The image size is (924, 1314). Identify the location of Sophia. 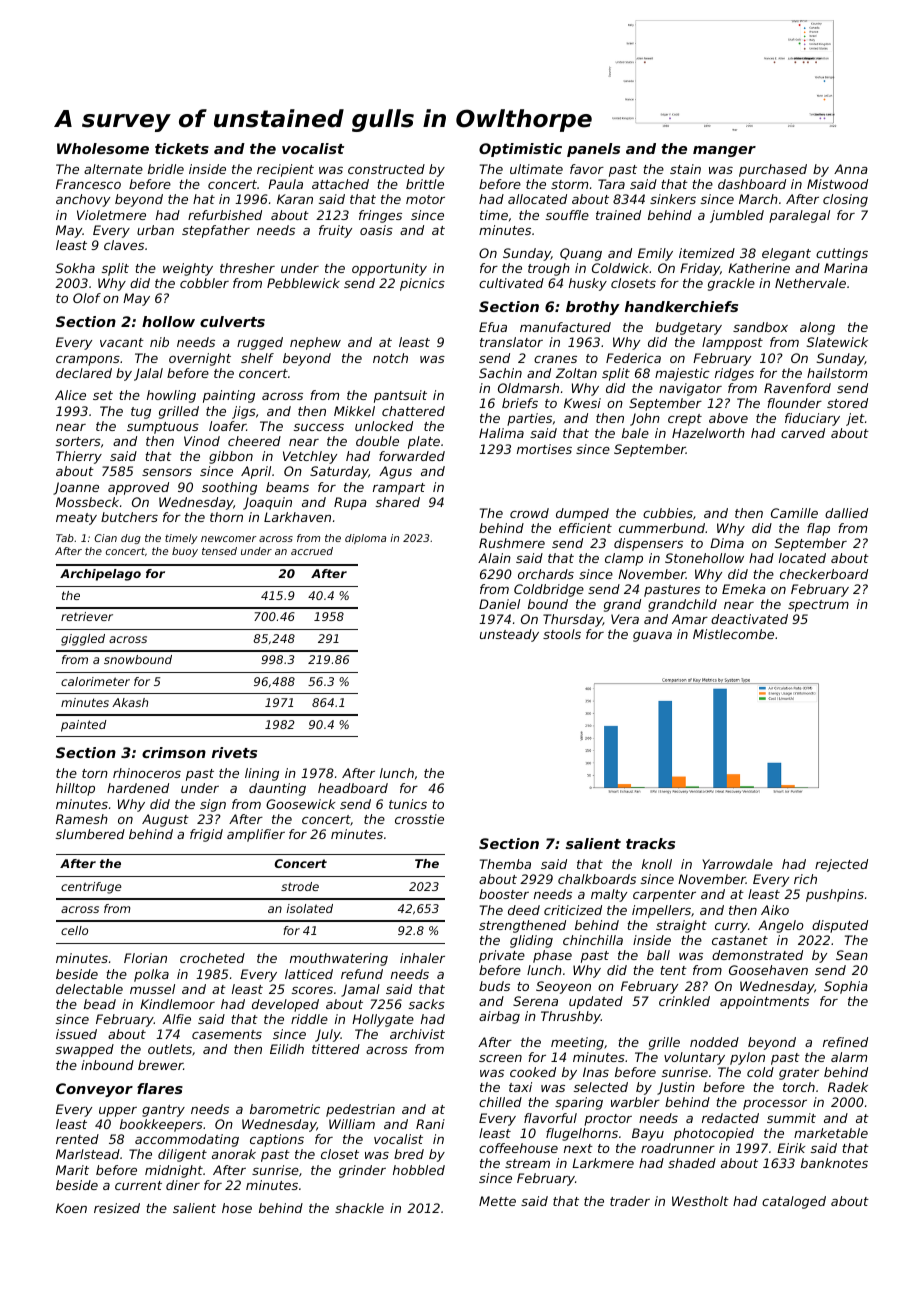
(846, 987).
